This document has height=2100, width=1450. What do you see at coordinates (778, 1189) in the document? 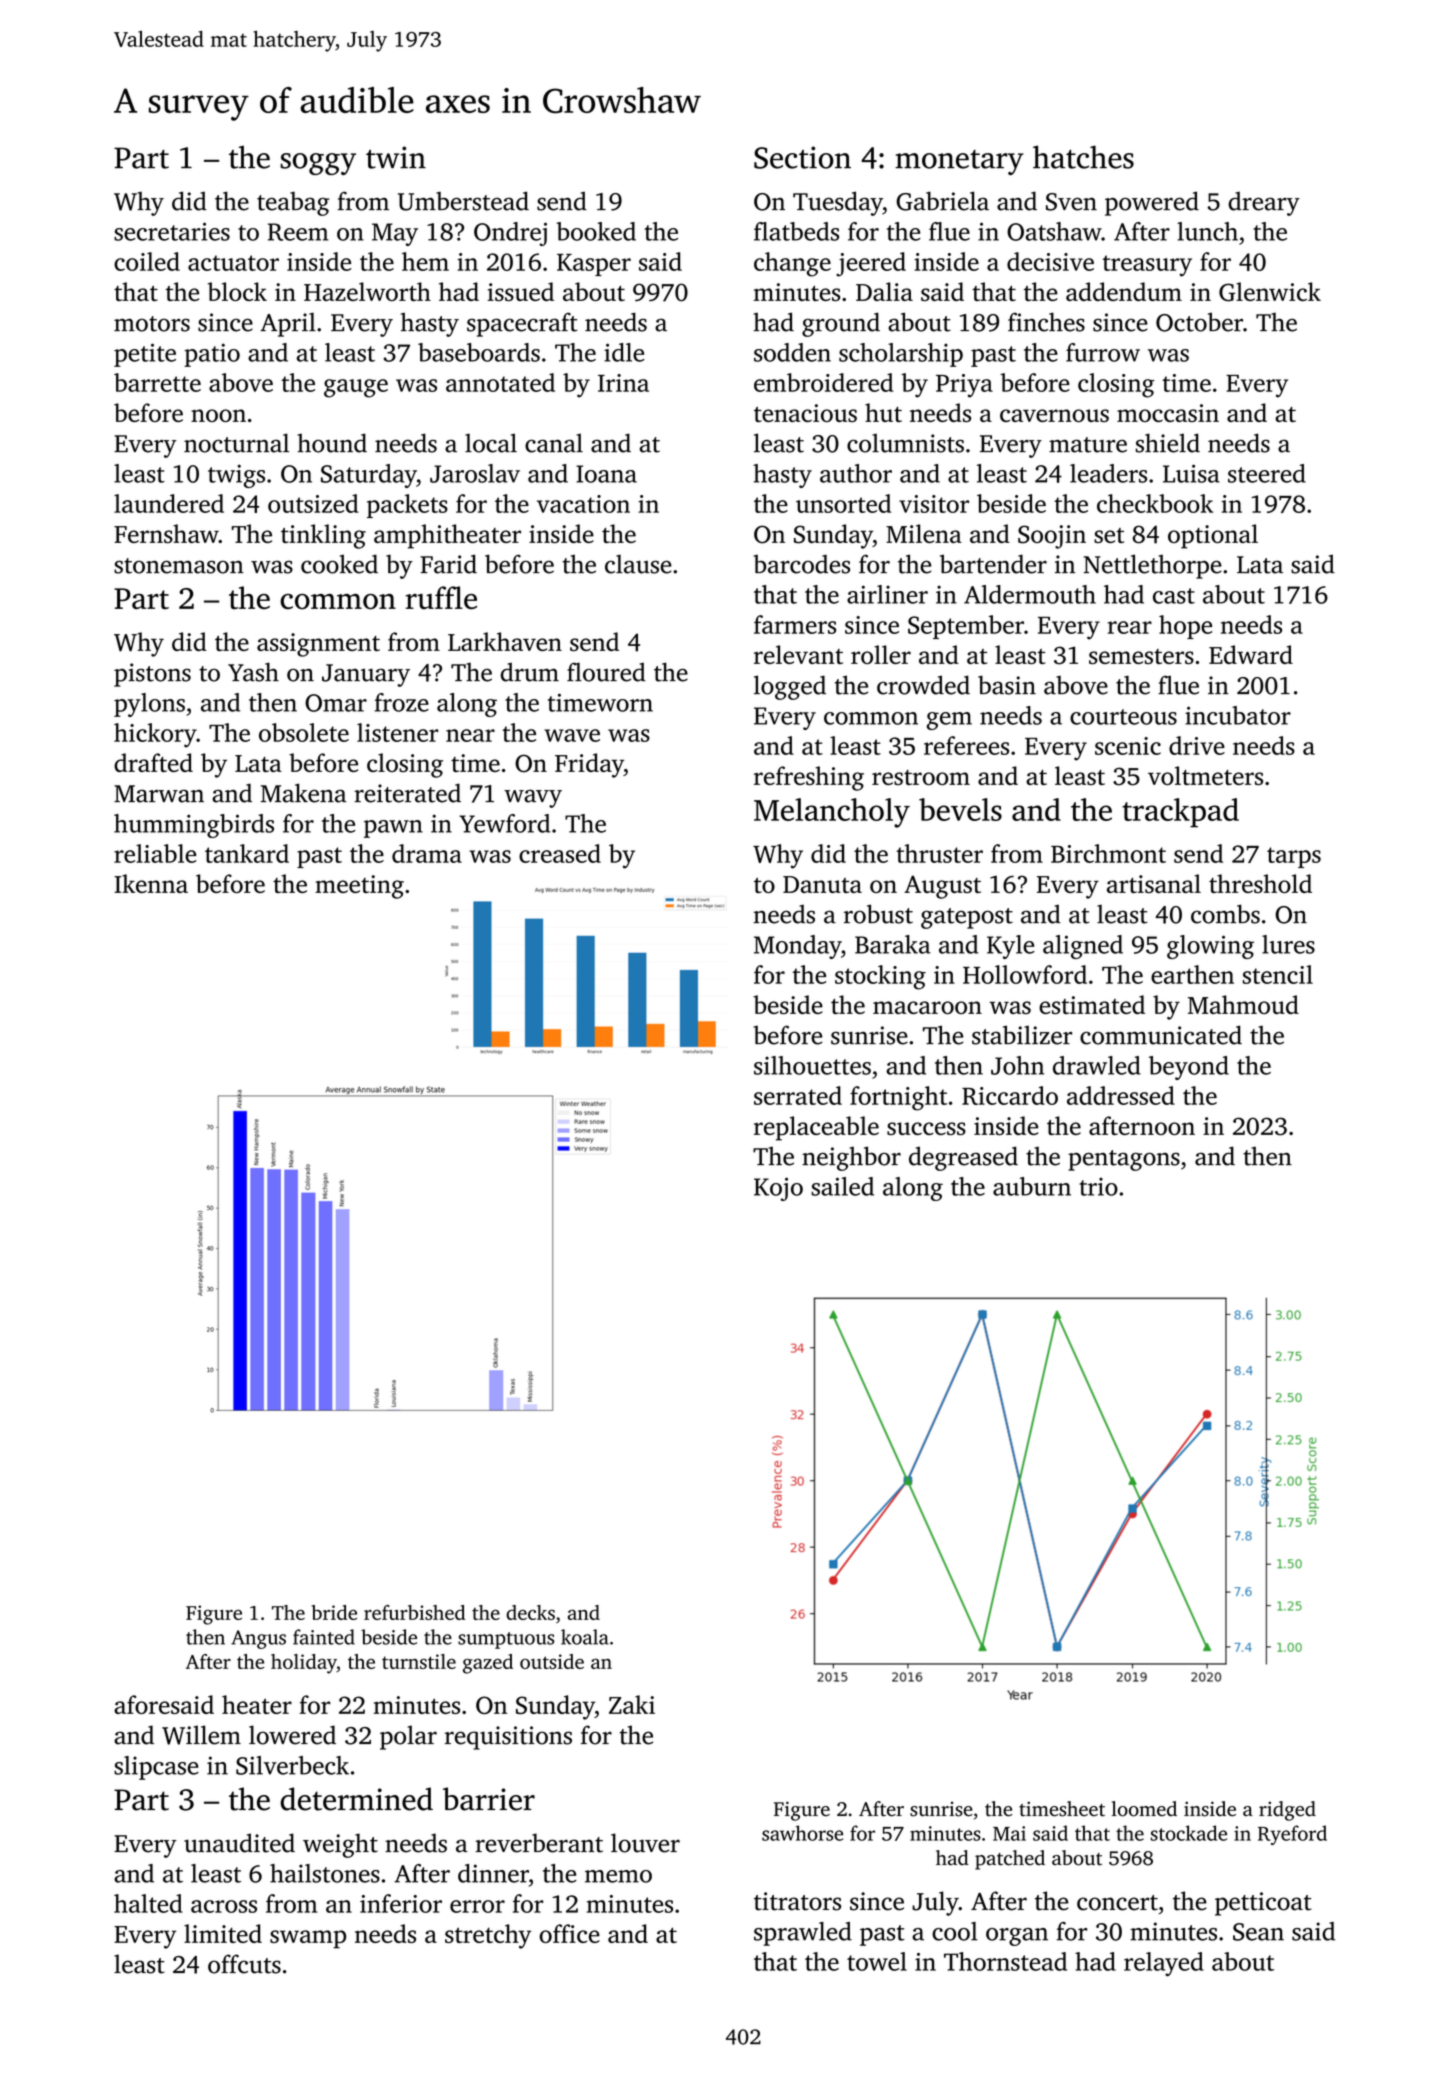
I see `Kojo` at bounding box center [778, 1189].
